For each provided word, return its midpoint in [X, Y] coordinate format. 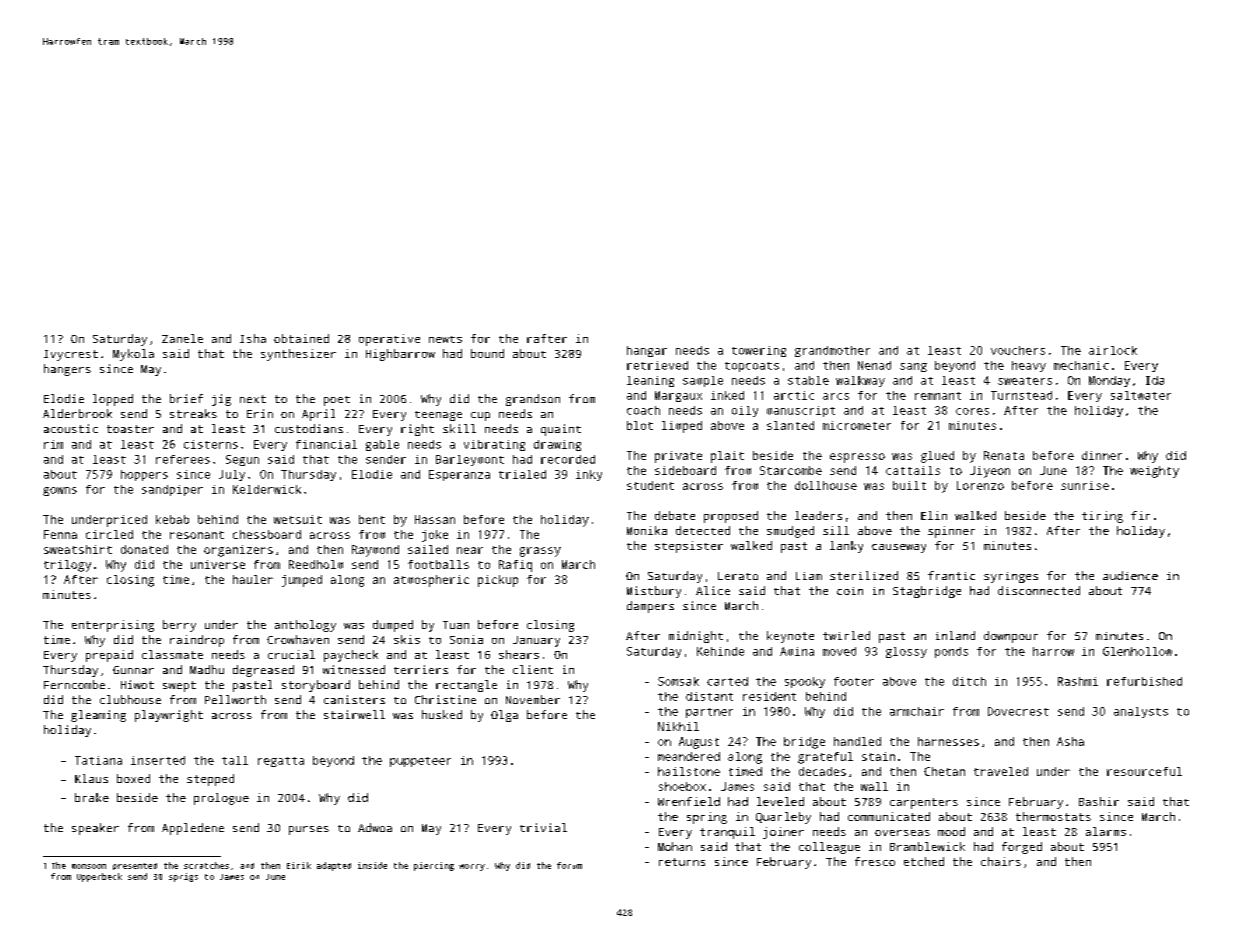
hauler [253, 579]
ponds [951, 652]
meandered [689, 756]
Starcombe [791, 470]
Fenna [60, 534]
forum [569, 865]
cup [480, 416]
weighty [1154, 472]
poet [337, 401]
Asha [1070, 741]
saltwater [1141, 395]
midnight [696, 637]
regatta [281, 762]
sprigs [183, 877]
